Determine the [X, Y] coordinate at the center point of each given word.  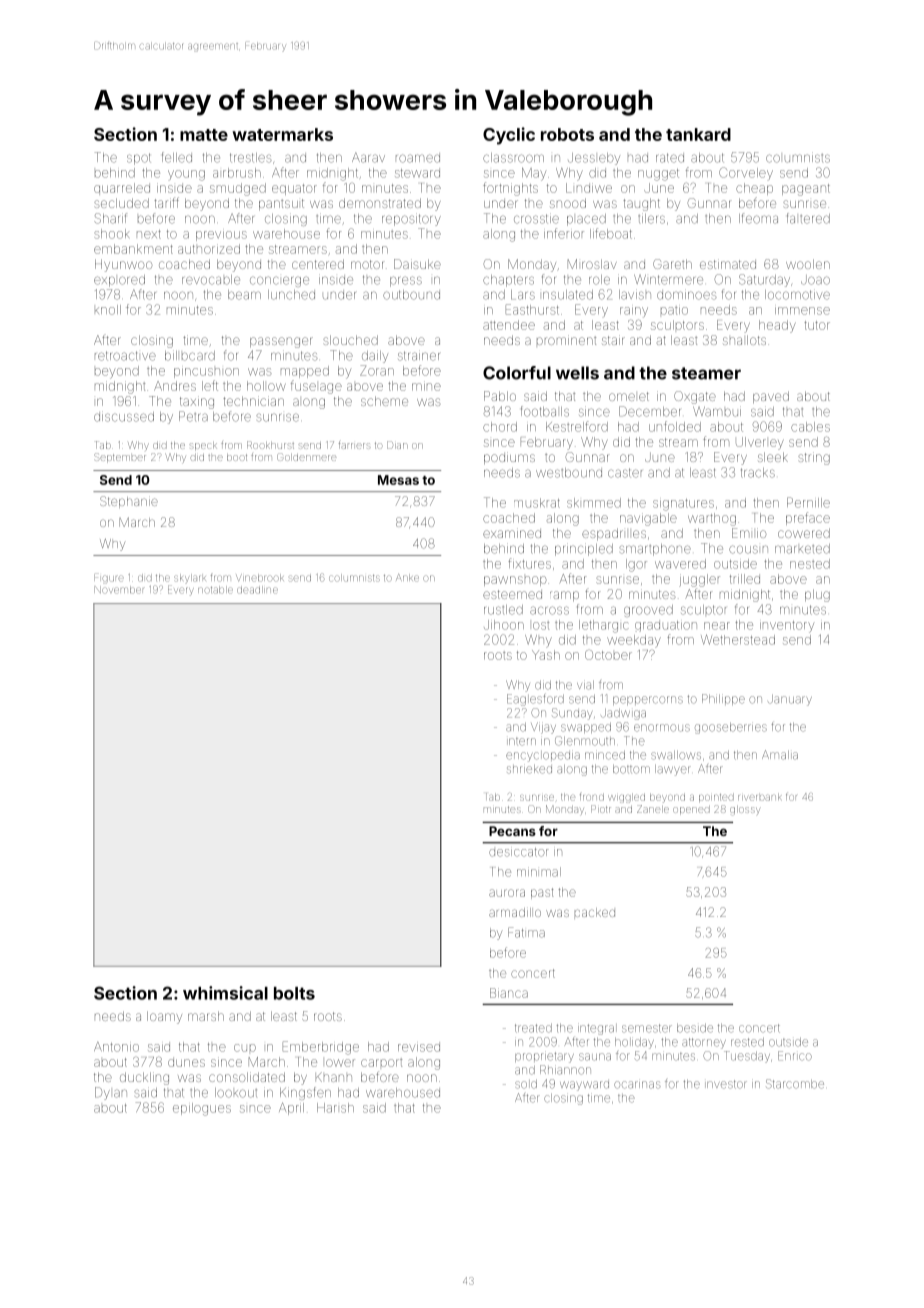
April [291, 1109]
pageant [806, 190]
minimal [539, 872]
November [120, 590]
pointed [716, 797]
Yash [546, 655]
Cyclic [509, 136]
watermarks [282, 134]
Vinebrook [260, 578]
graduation [666, 626]
